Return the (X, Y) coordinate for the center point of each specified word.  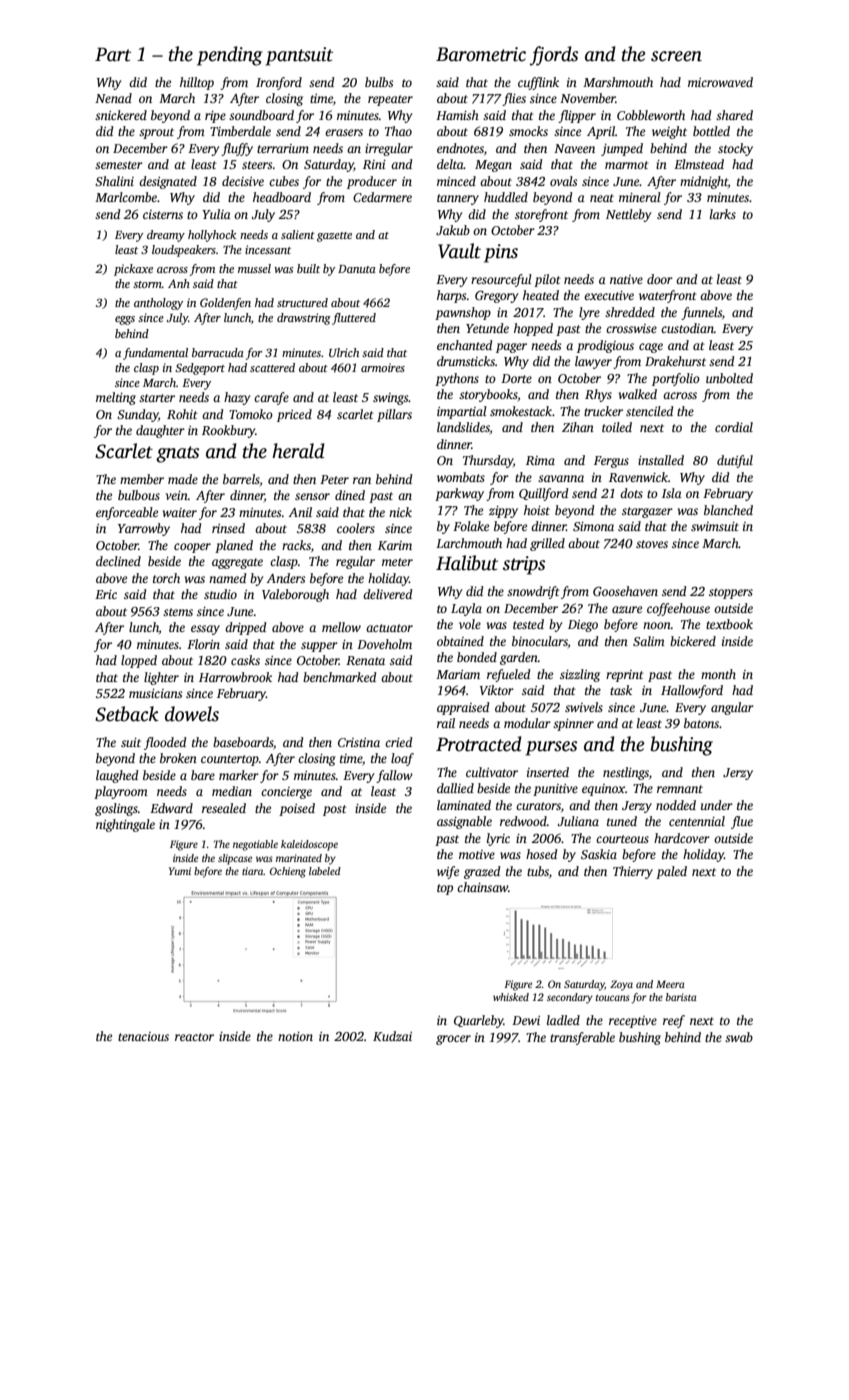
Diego (583, 626)
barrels (241, 479)
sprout (156, 133)
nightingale (125, 825)
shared (734, 115)
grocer (453, 1040)
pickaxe (133, 270)
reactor (194, 1037)
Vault (459, 251)
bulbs (379, 82)
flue (742, 822)
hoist (537, 510)
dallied (455, 788)
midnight (704, 182)
